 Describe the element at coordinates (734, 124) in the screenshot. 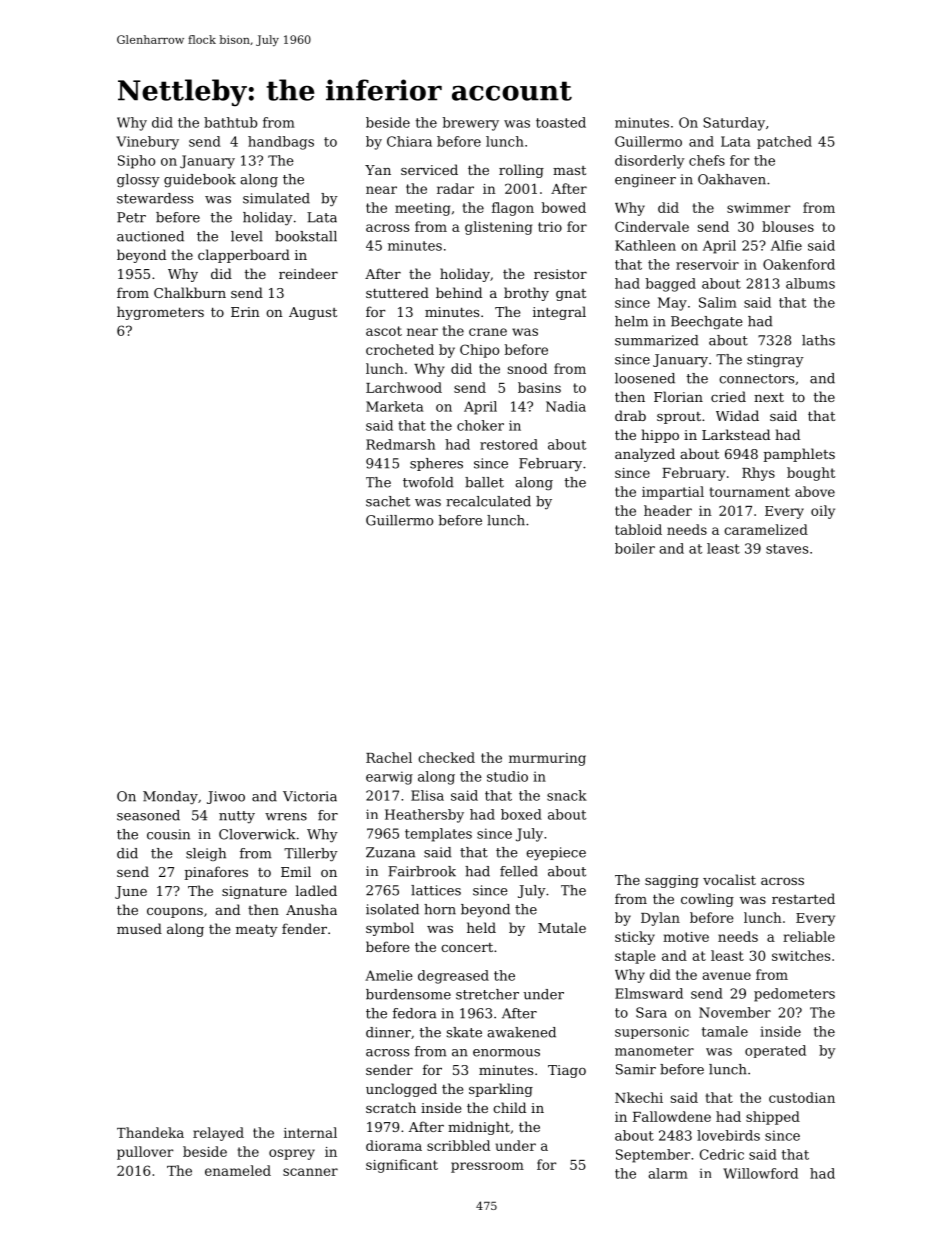

I see `Saturday` at that location.
